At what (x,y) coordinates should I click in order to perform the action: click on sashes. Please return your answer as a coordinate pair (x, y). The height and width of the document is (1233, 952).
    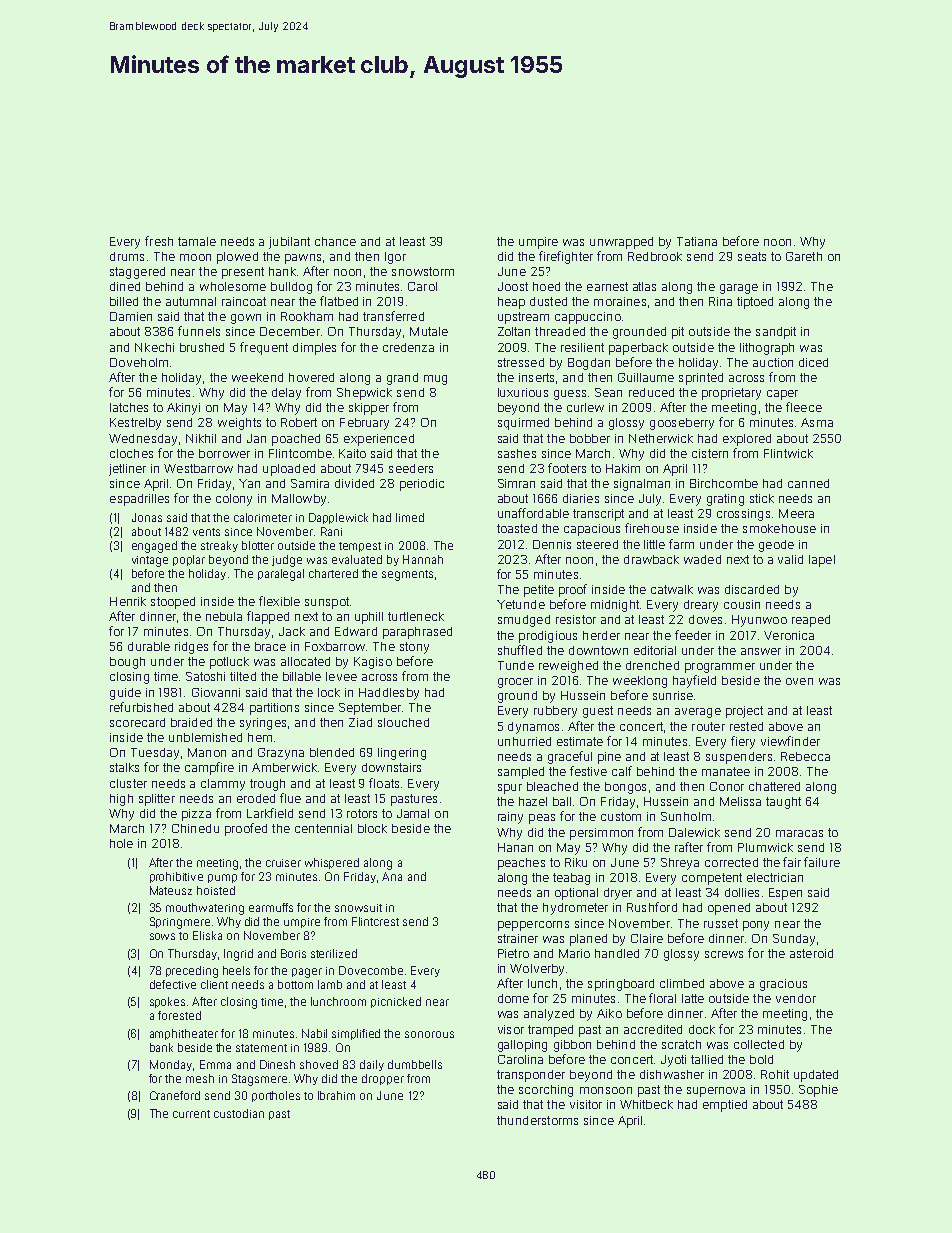
    Looking at the image, I should click on (517, 453).
